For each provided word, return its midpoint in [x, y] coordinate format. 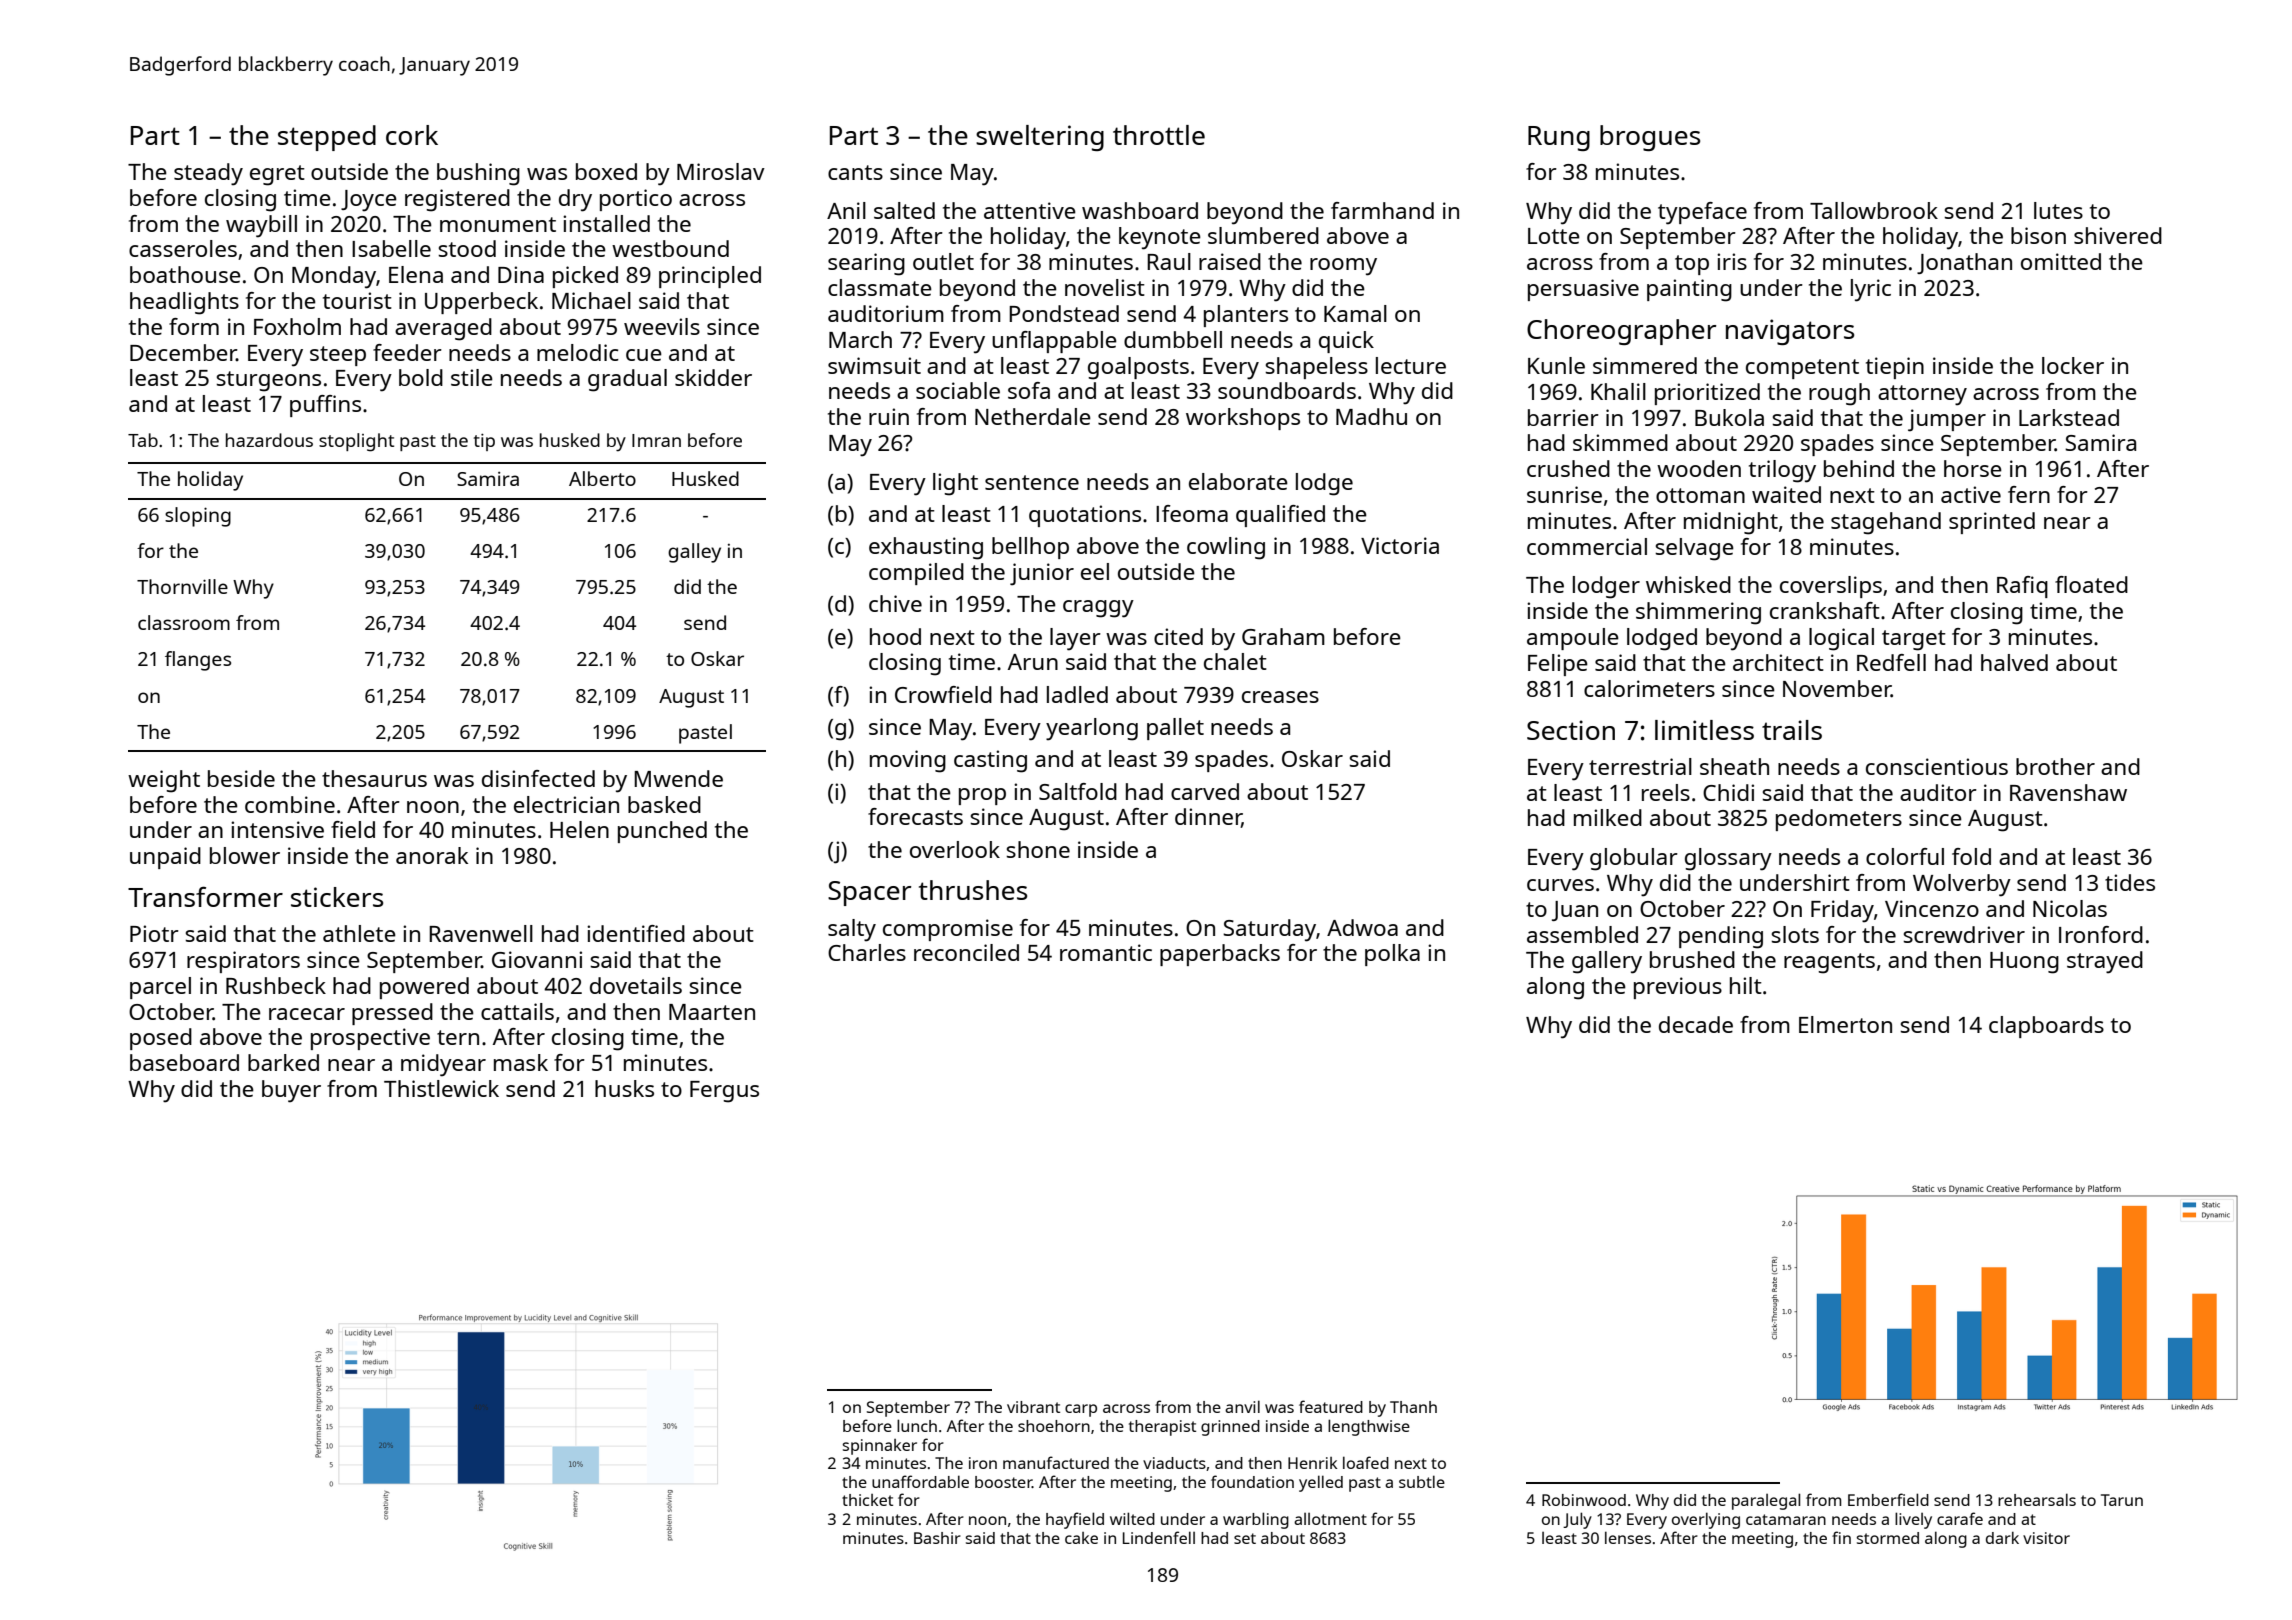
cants [855, 172]
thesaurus [374, 778]
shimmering [1698, 613]
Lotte [1554, 236]
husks [624, 1088]
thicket [867, 1500]
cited [1178, 636]
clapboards [2046, 1027]
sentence [1032, 482]
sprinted [1992, 523]
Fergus [724, 1092]
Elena [416, 274]
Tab [143, 440]
